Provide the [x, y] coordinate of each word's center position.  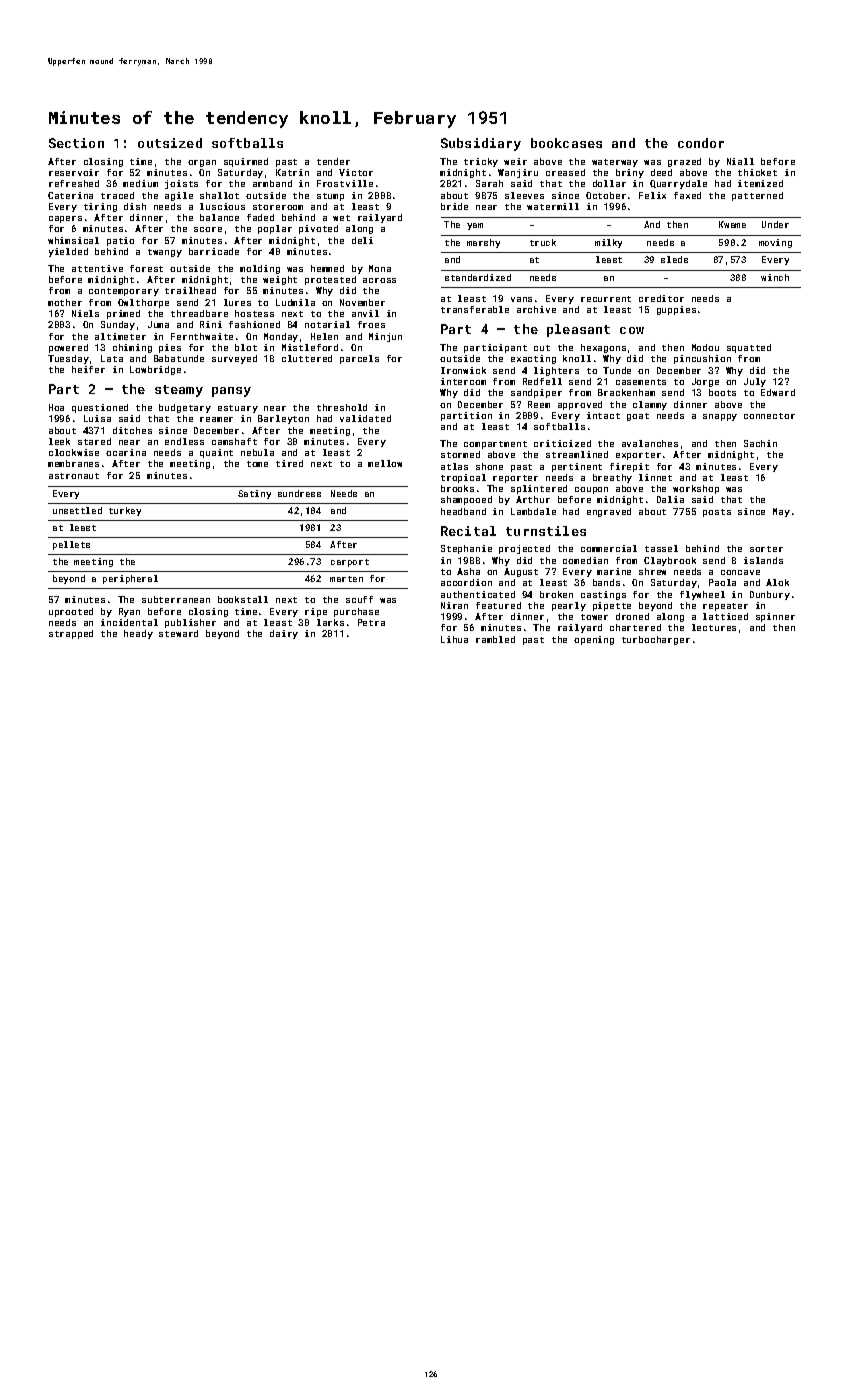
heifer [88, 369]
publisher [190, 623]
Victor [356, 172]
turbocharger [656, 640]
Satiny [254, 494]
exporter [638, 456]
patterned [757, 196]
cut [542, 348]
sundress [299, 493]
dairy [284, 634]
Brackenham [626, 392]
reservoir [74, 172]
